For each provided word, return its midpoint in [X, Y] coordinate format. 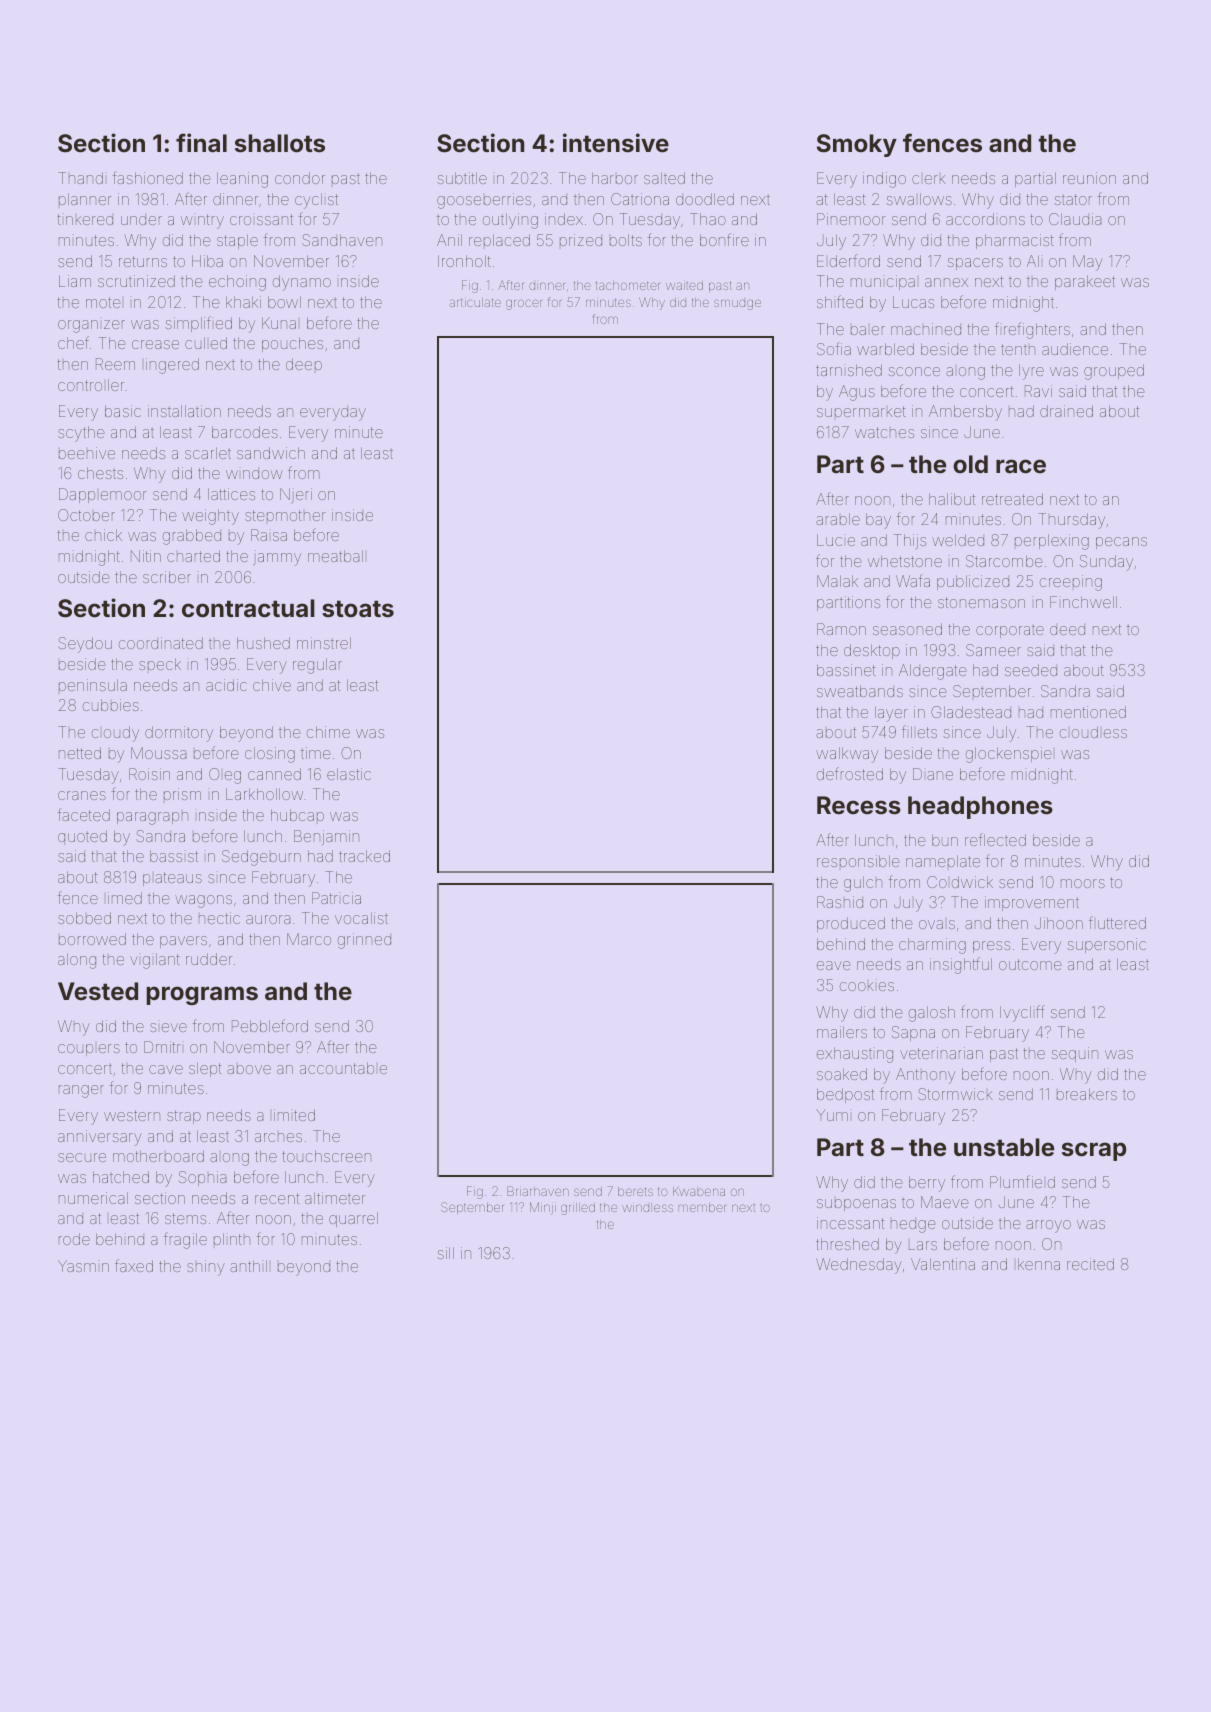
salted [664, 178]
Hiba [207, 261]
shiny [206, 1268]
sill [446, 1253]
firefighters [1032, 330]
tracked [364, 856]
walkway [847, 755]
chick [103, 535]
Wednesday [859, 1266]
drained [1066, 411]
